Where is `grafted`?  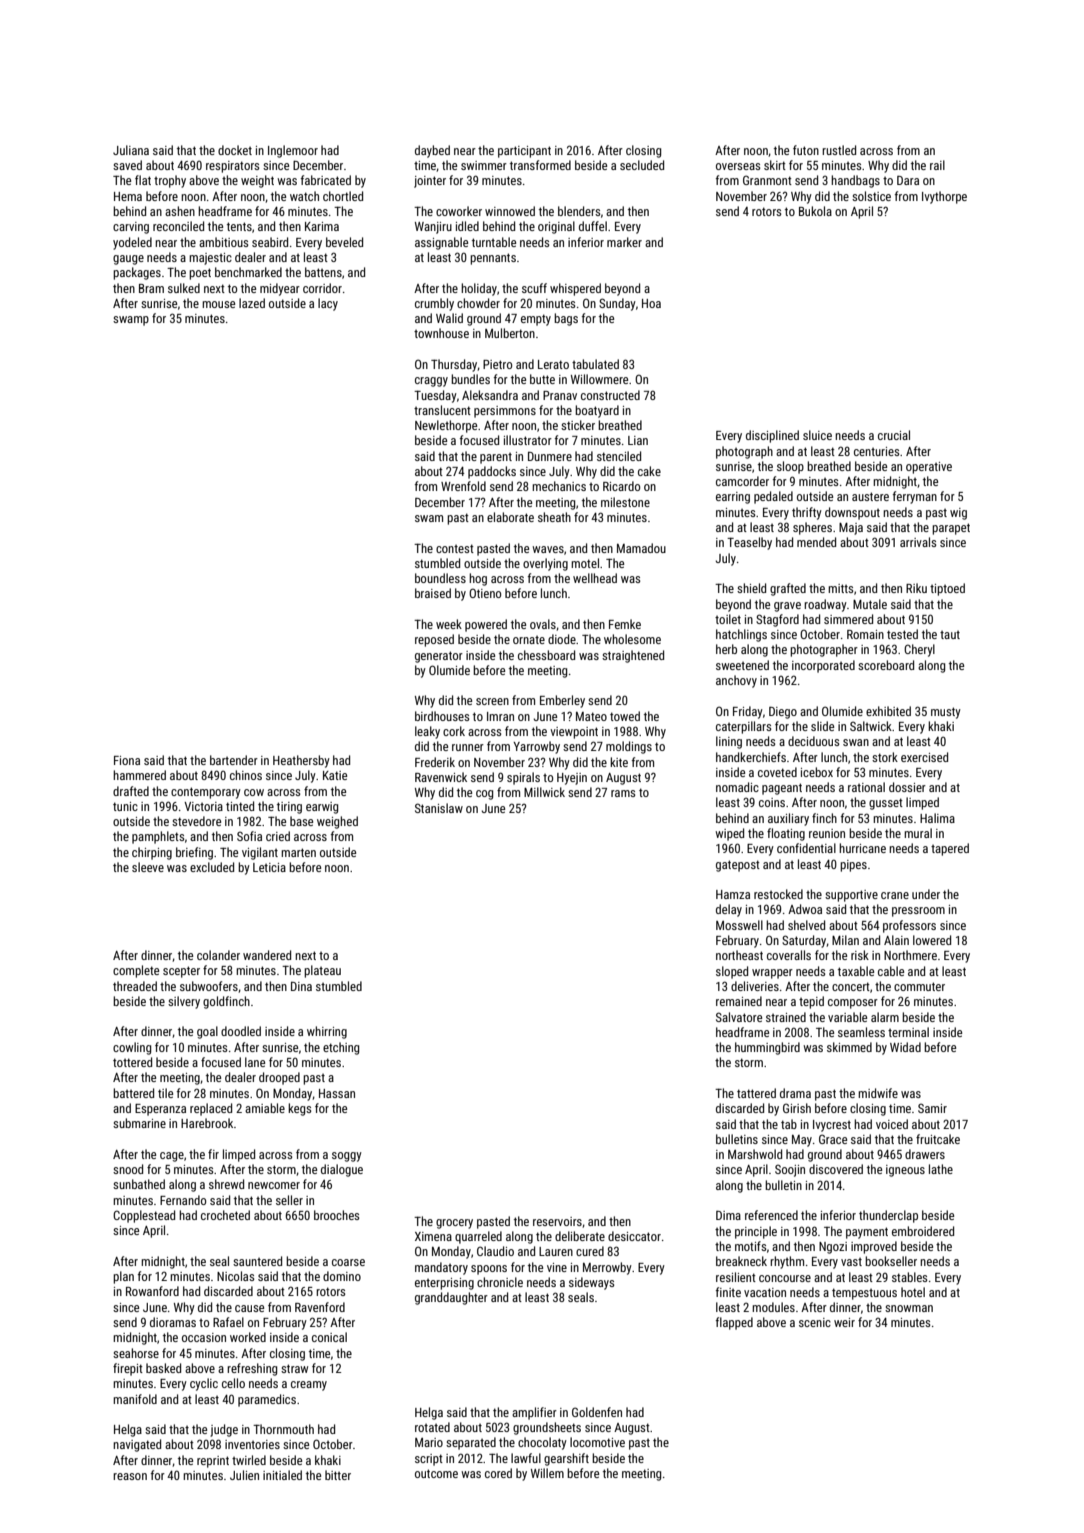
grafted is located at coordinates (788, 589).
